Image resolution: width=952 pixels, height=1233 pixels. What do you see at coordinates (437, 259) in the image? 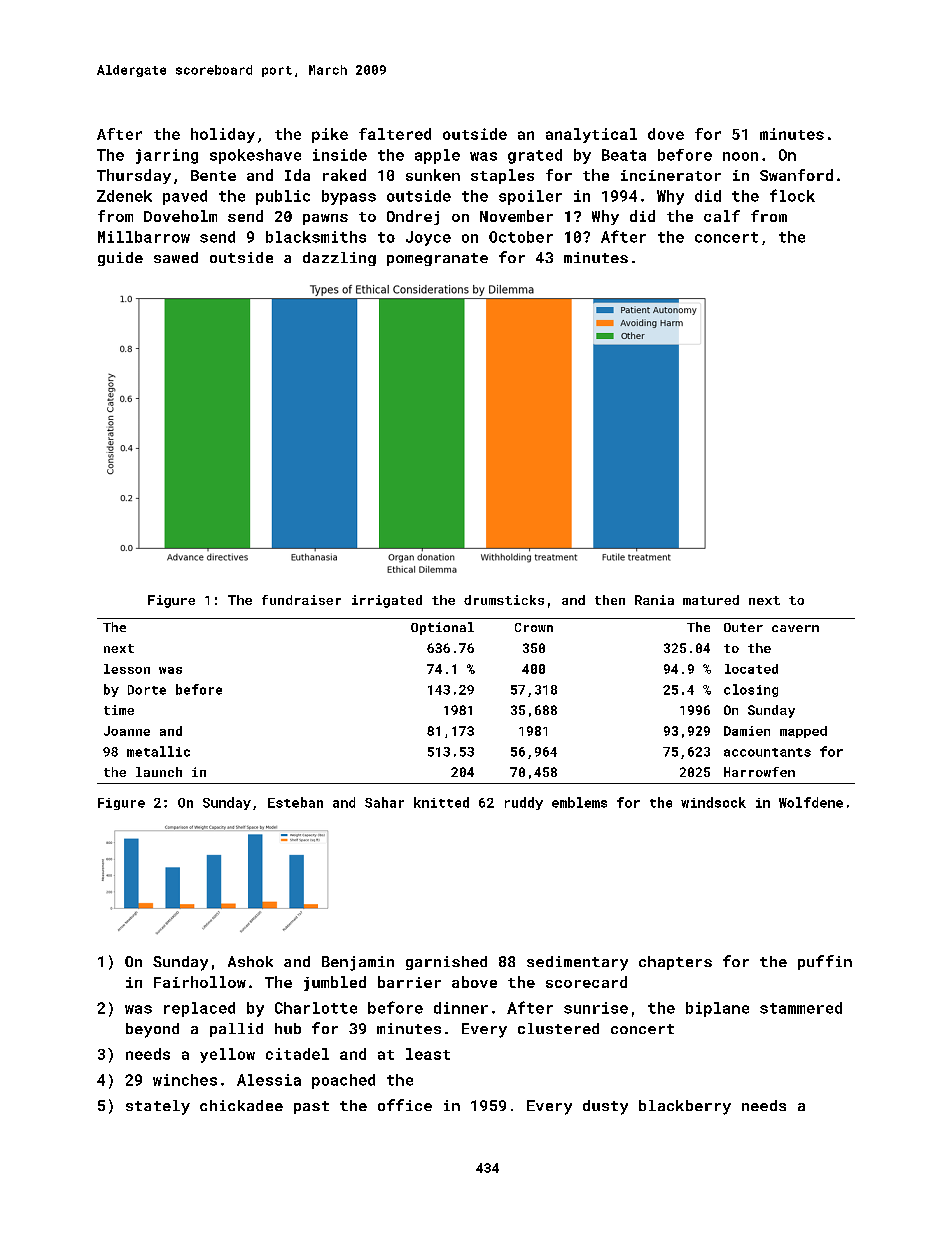
I see `pomegranate` at bounding box center [437, 259].
